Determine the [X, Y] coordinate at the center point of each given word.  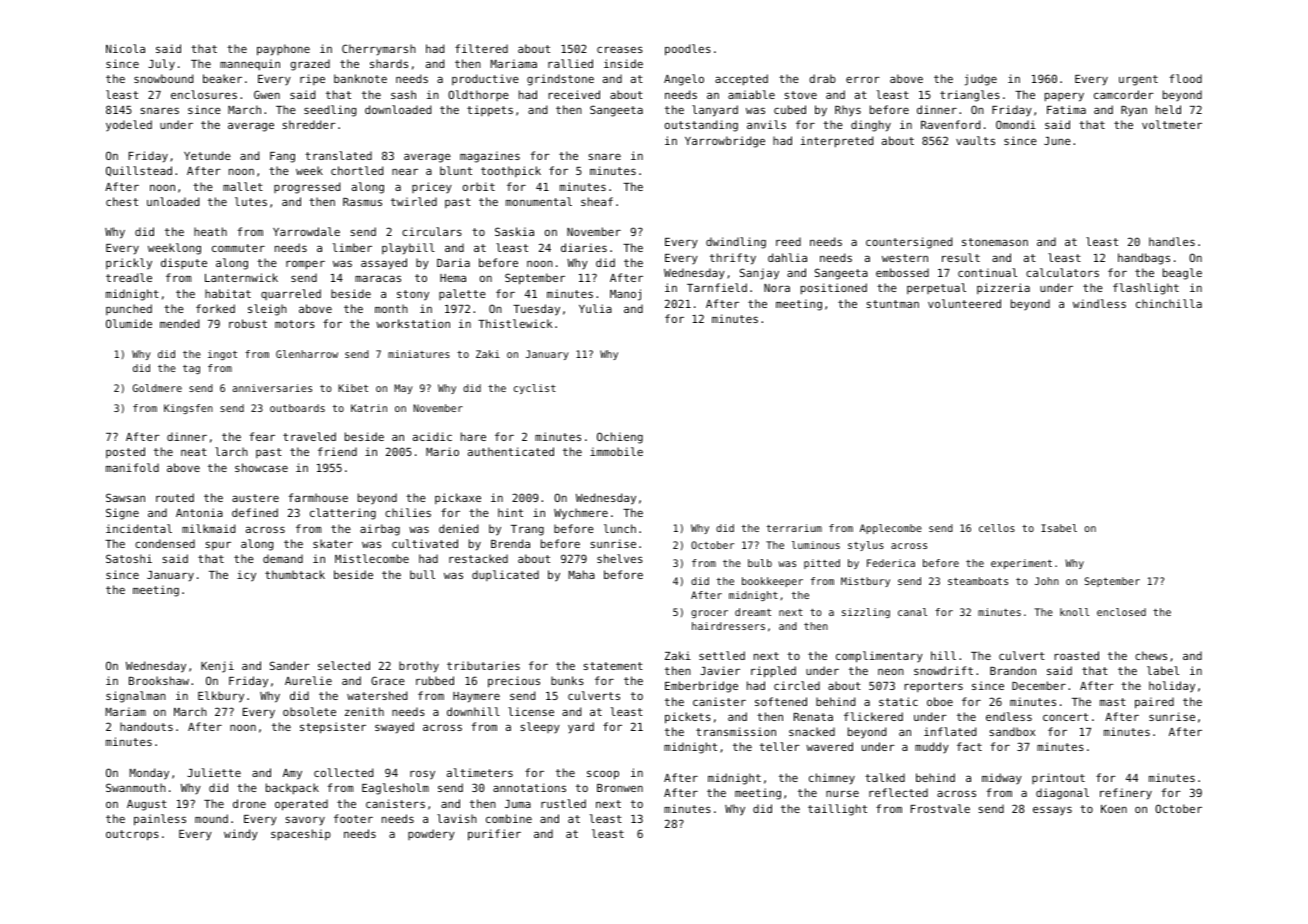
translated [338, 155]
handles [1172, 241]
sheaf [597, 201]
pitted [822, 564]
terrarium [794, 528]
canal [912, 612]
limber [352, 247]
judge [981, 80]
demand [283, 558]
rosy [422, 775]
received [574, 94]
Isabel [1059, 528]
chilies [408, 512]
